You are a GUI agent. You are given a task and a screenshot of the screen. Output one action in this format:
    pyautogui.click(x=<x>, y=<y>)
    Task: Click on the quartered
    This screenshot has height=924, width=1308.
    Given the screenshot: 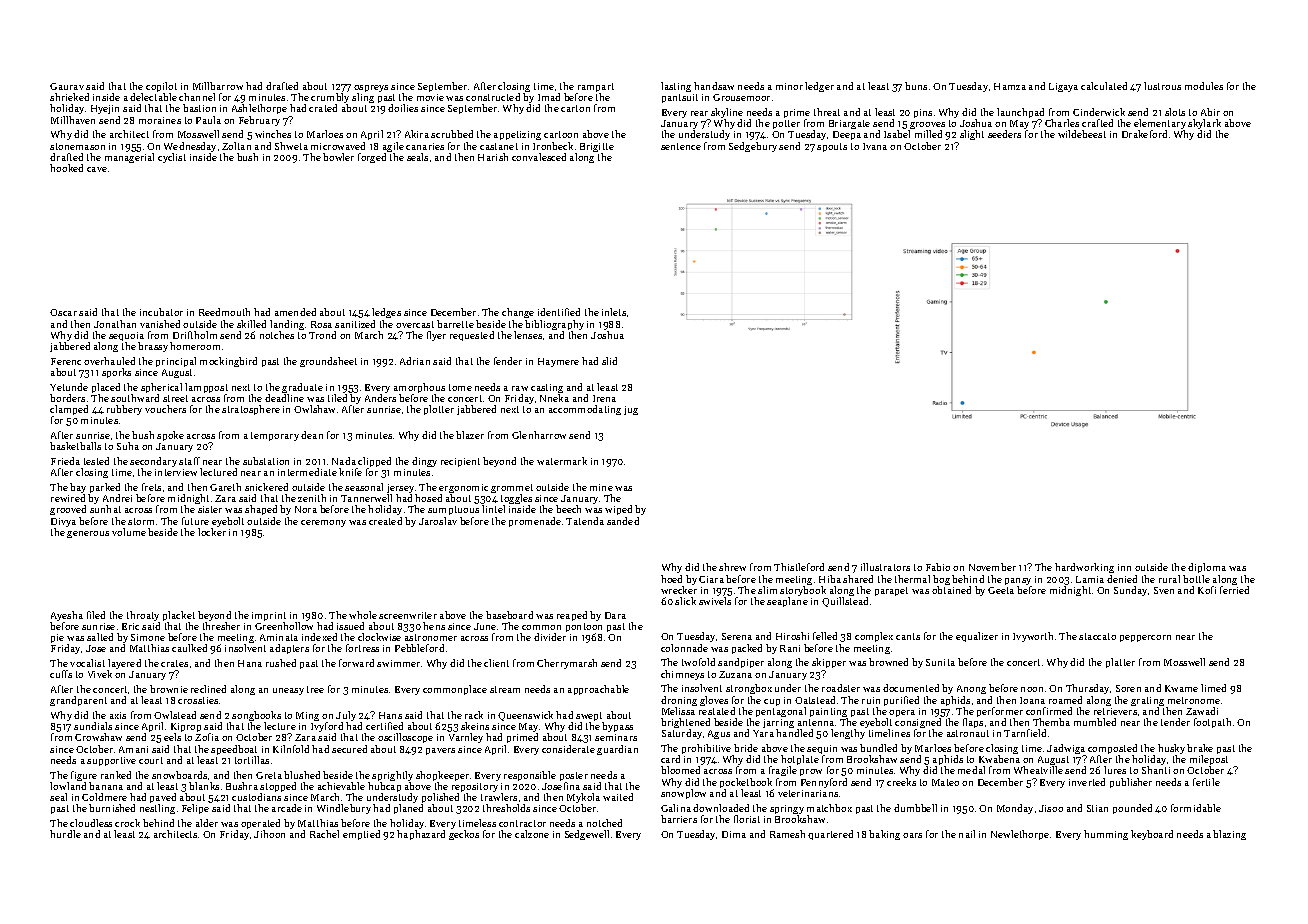 What is the action you would take?
    pyautogui.click(x=830, y=835)
